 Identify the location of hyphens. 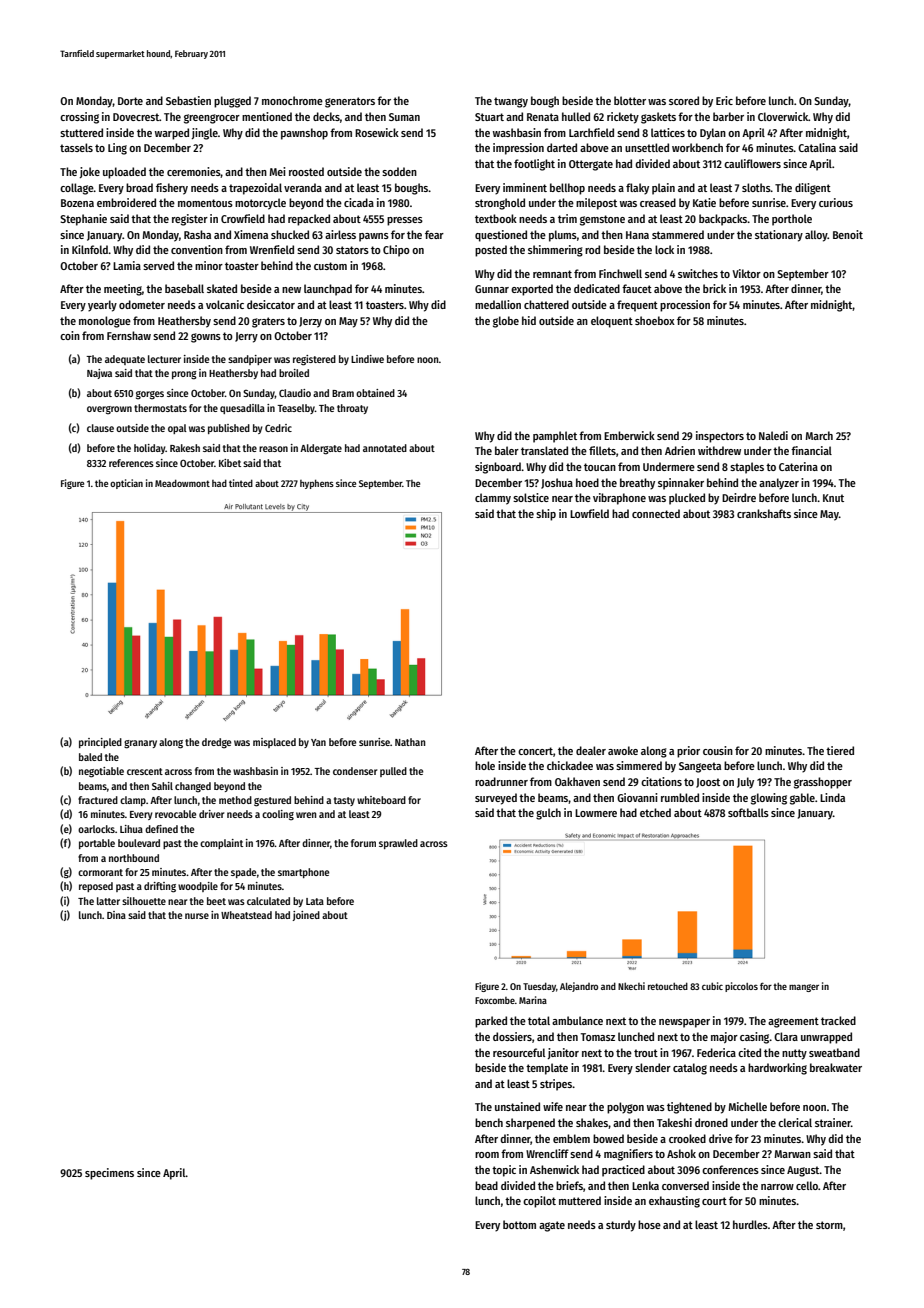
(317, 484).
